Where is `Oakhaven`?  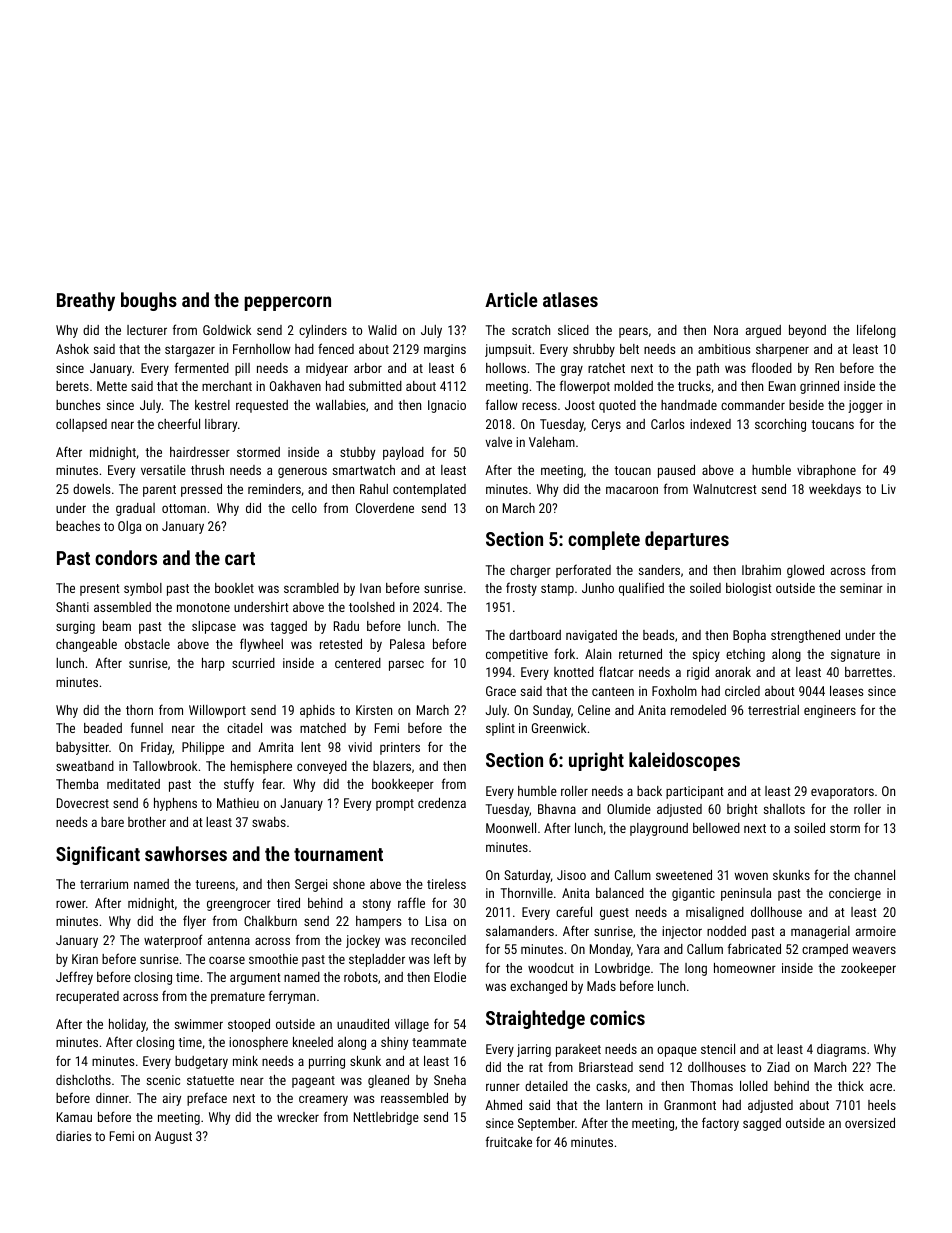
Oakhaven is located at coordinates (295, 386).
